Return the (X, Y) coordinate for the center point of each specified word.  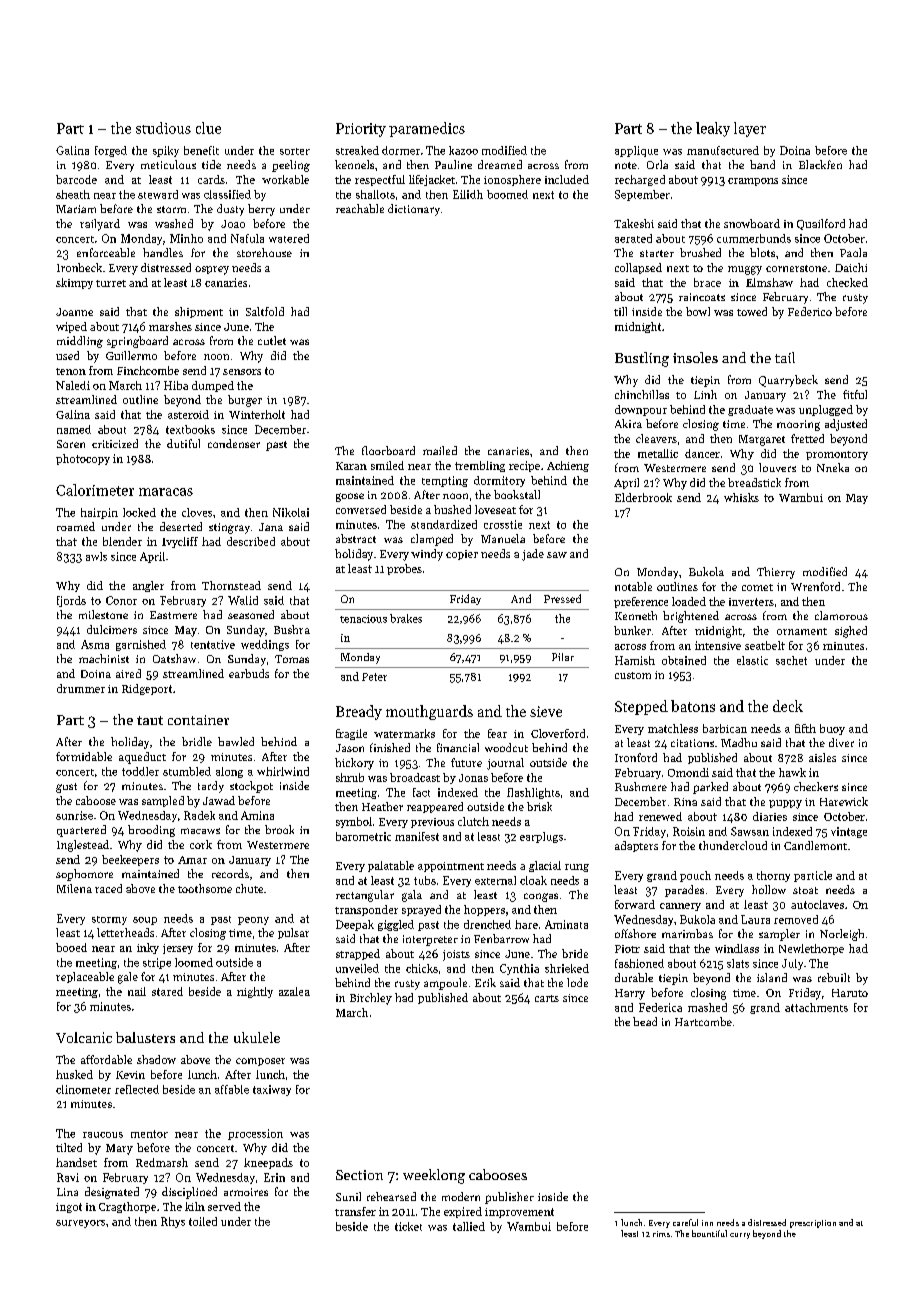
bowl (698, 311)
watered (289, 238)
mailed (440, 450)
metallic (658, 453)
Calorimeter (95, 490)
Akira (628, 423)
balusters (145, 1037)
